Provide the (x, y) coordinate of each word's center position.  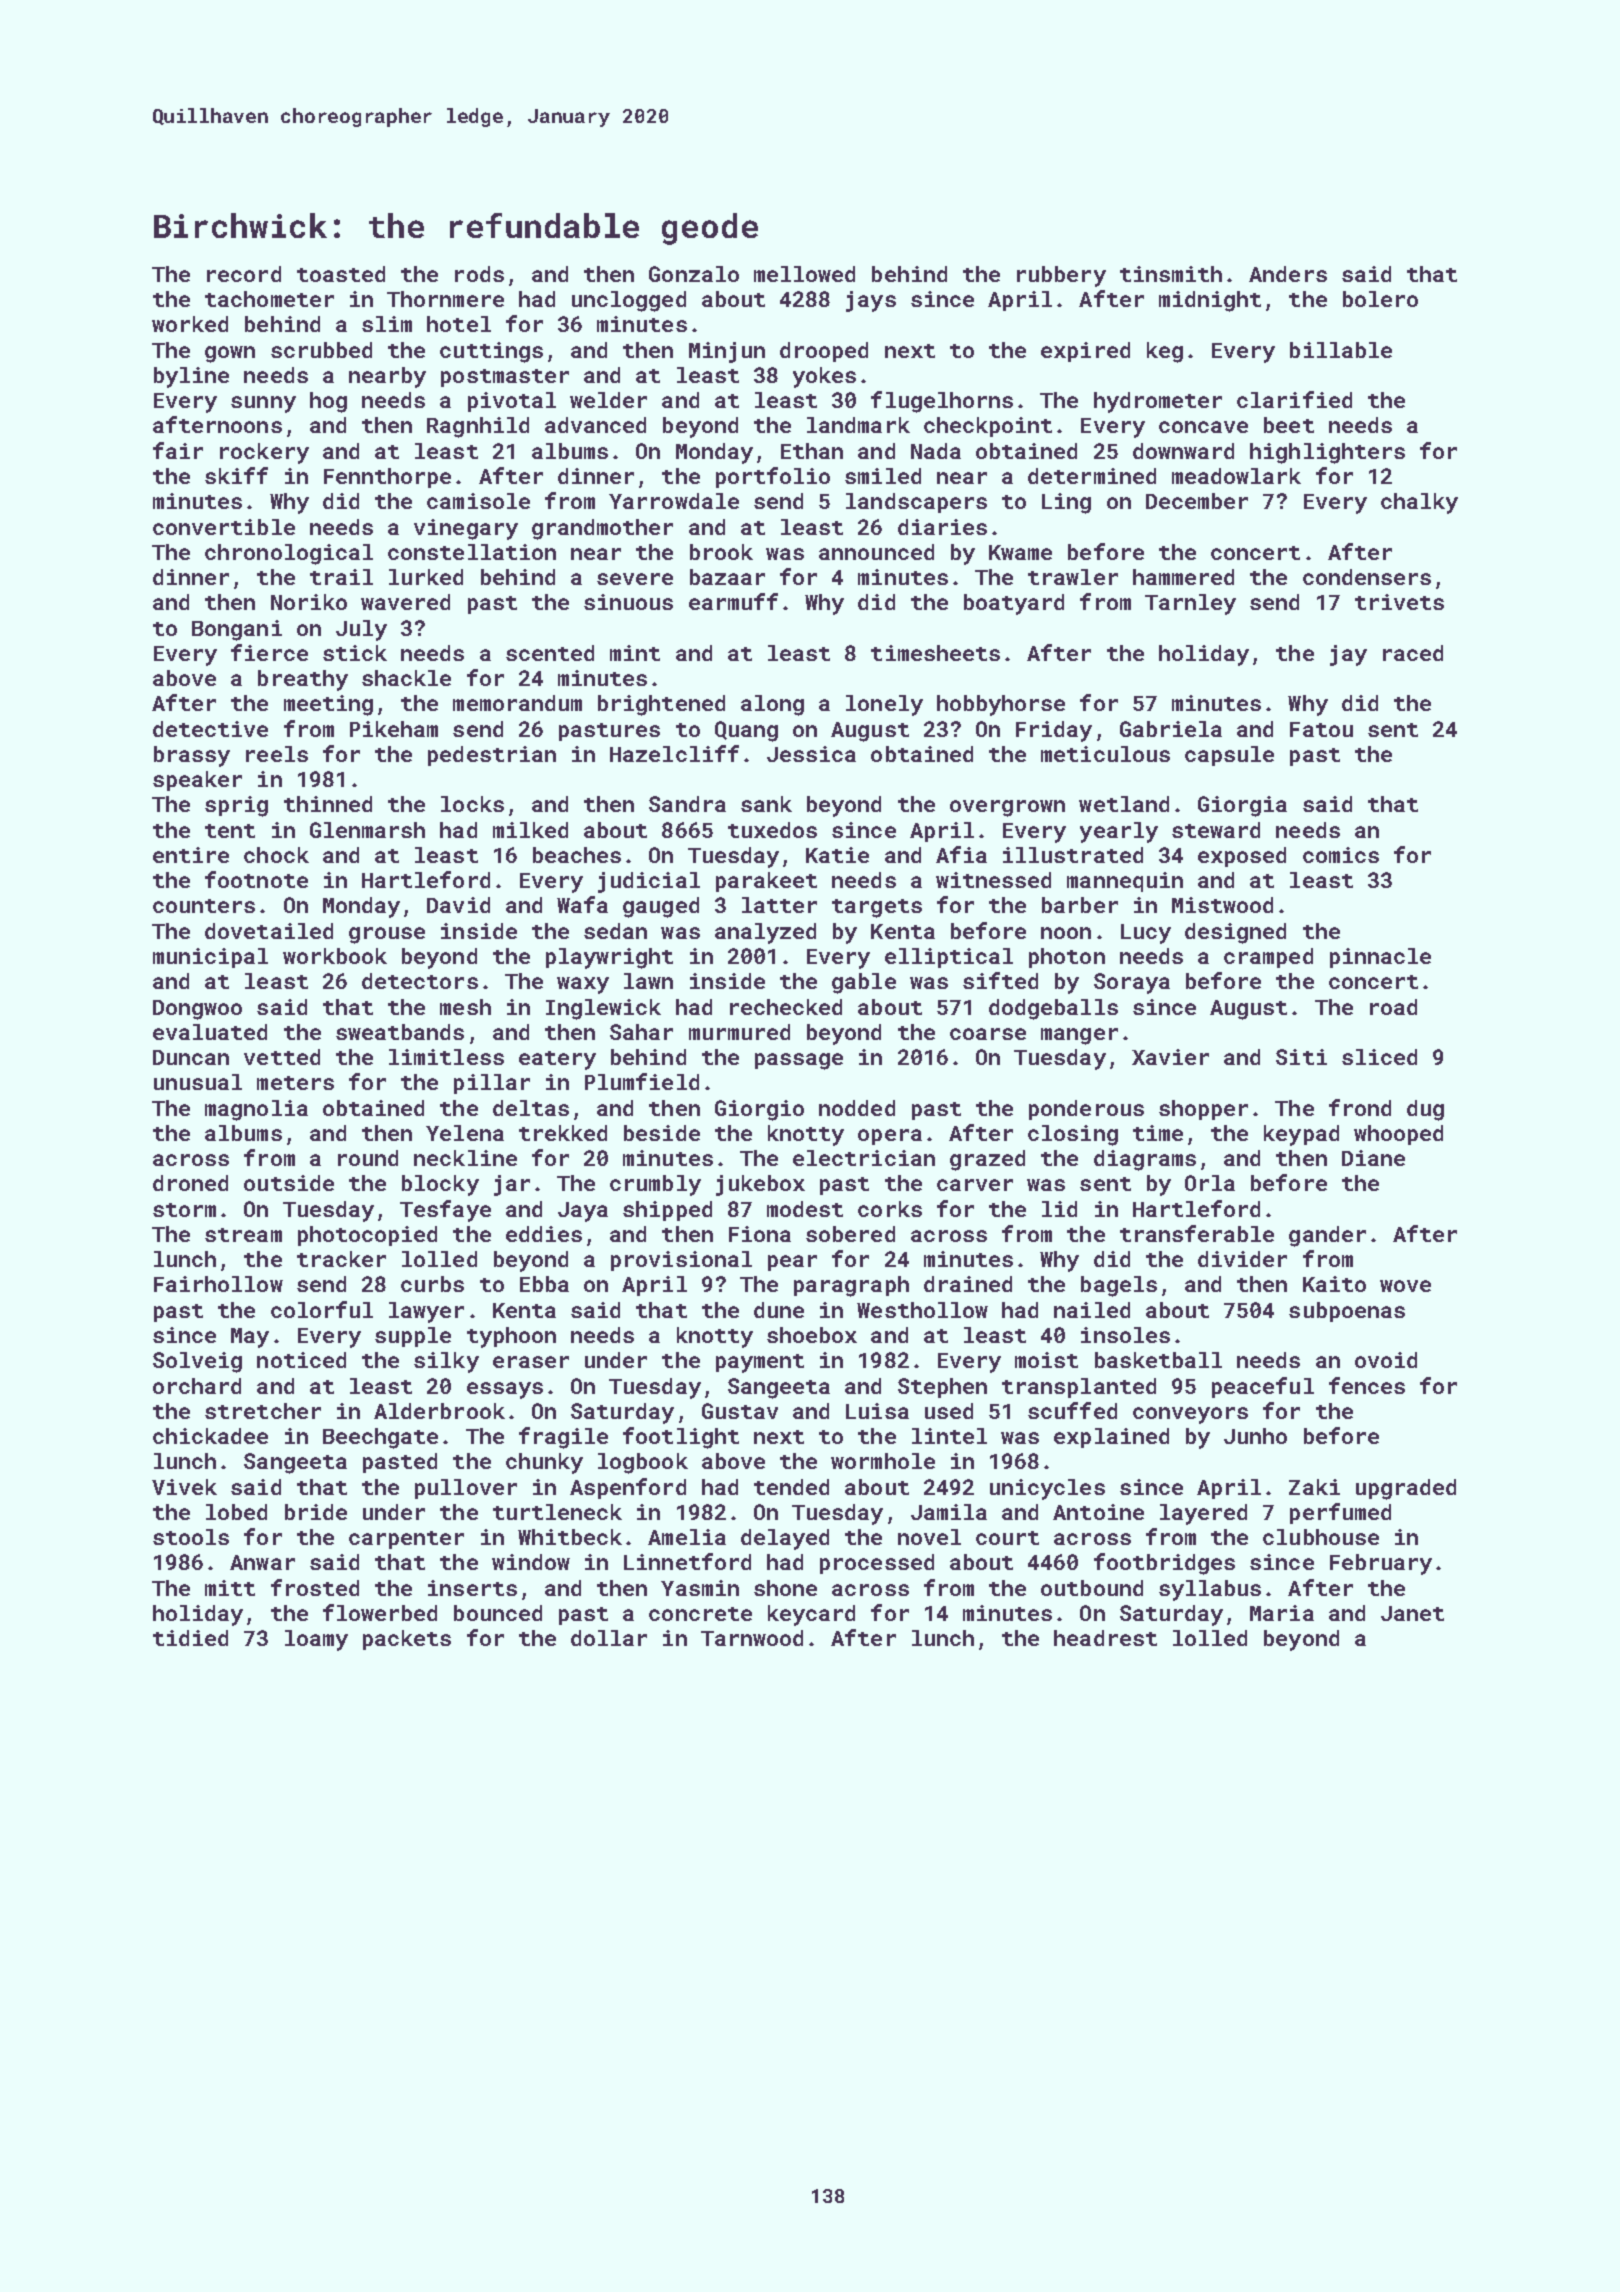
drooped (824, 352)
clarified (1294, 399)
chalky (1419, 503)
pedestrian (492, 756)
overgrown (1007, 808)
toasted (341, 274)
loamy (316, 1640)
